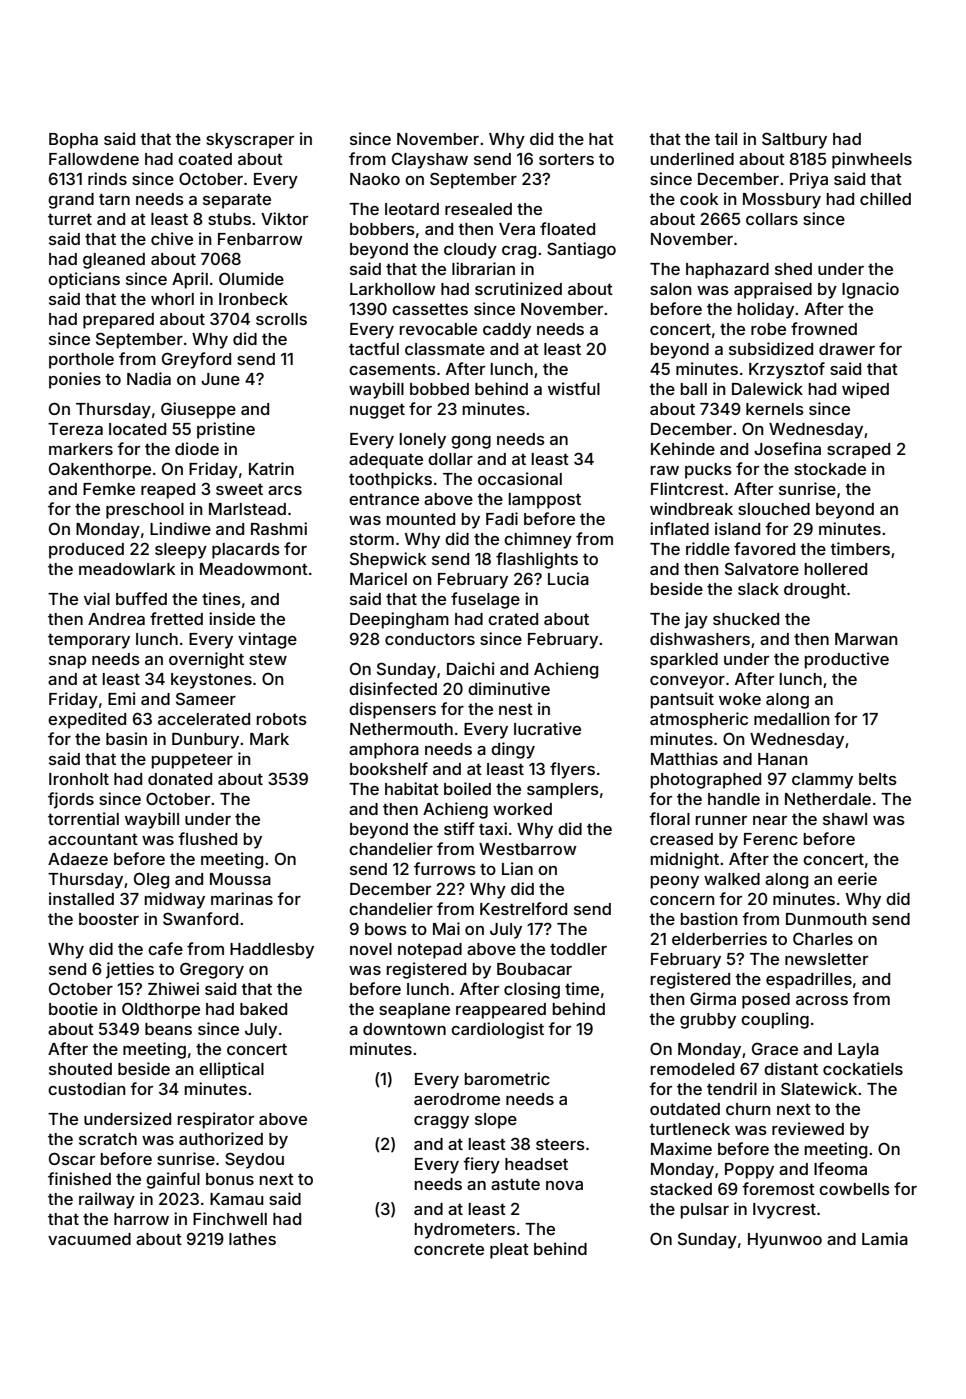 This page has width=966, height=1399. Describe the element at coordinates (866, 639) in the page. I see `Marwan` at that location.
